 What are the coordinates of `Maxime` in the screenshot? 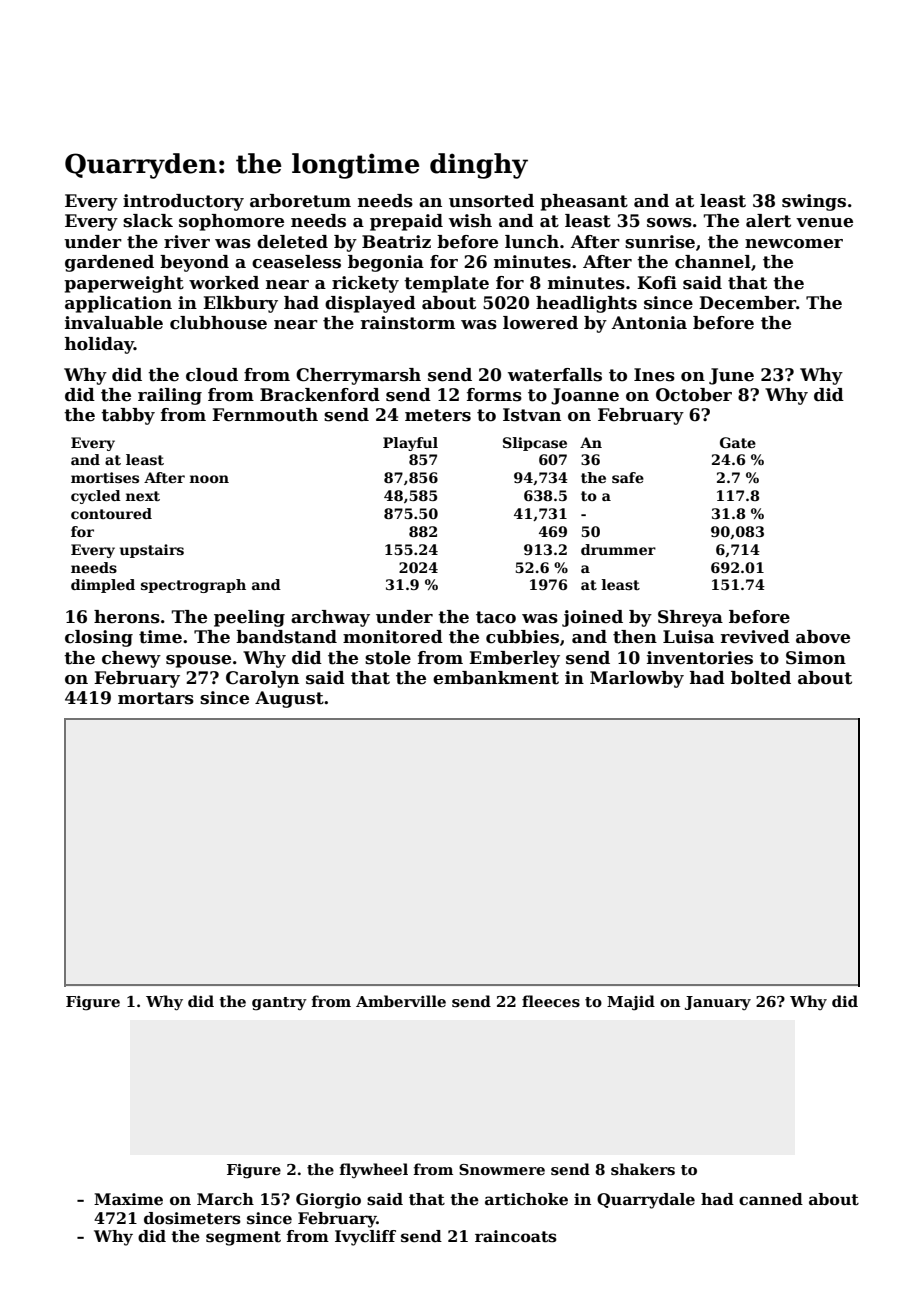 It's located at (128, 1199).
